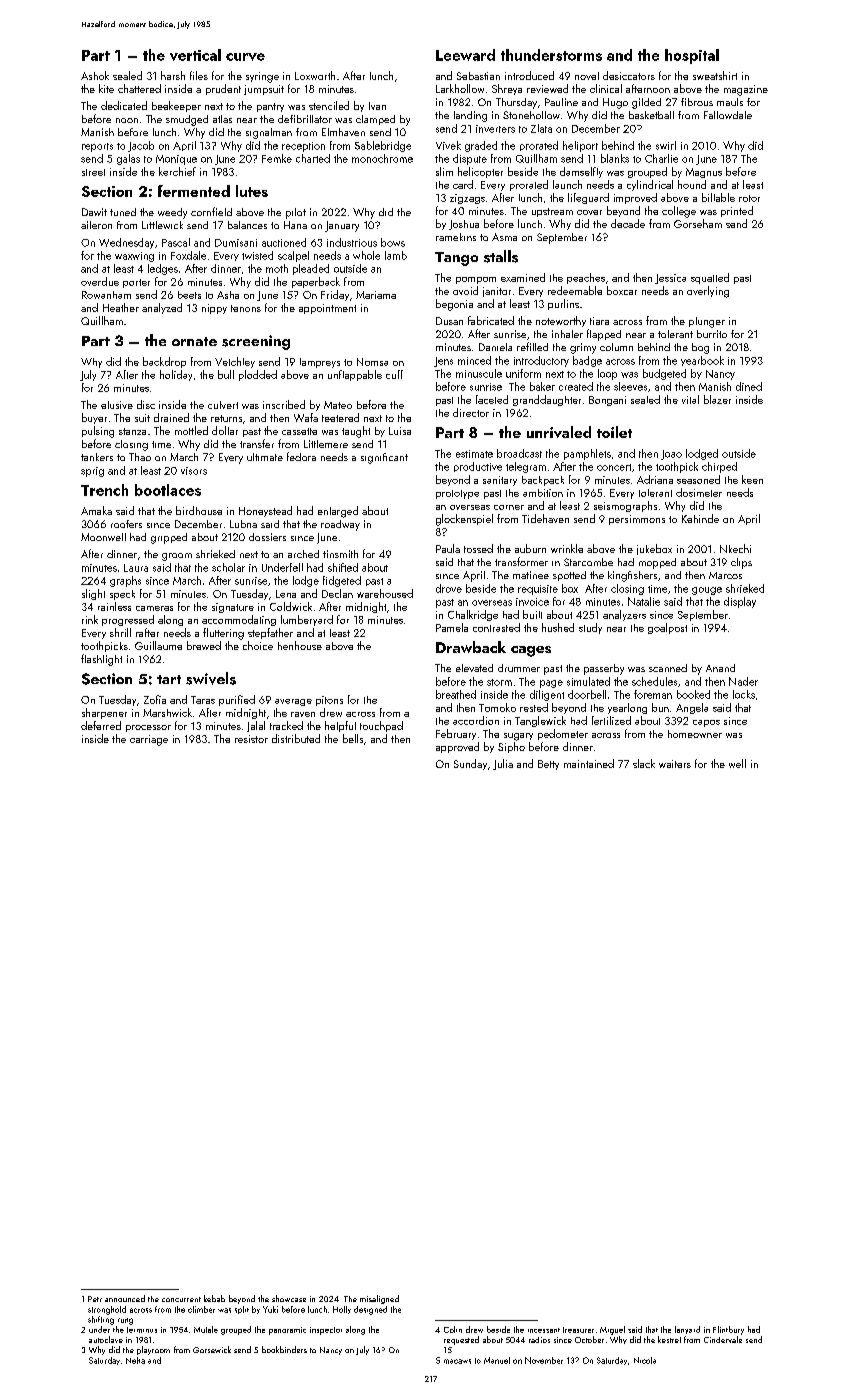  What do you see at coordinates (125, 1298) in the screenshot?
I see `announced` at bounding box center [125, 1298].
